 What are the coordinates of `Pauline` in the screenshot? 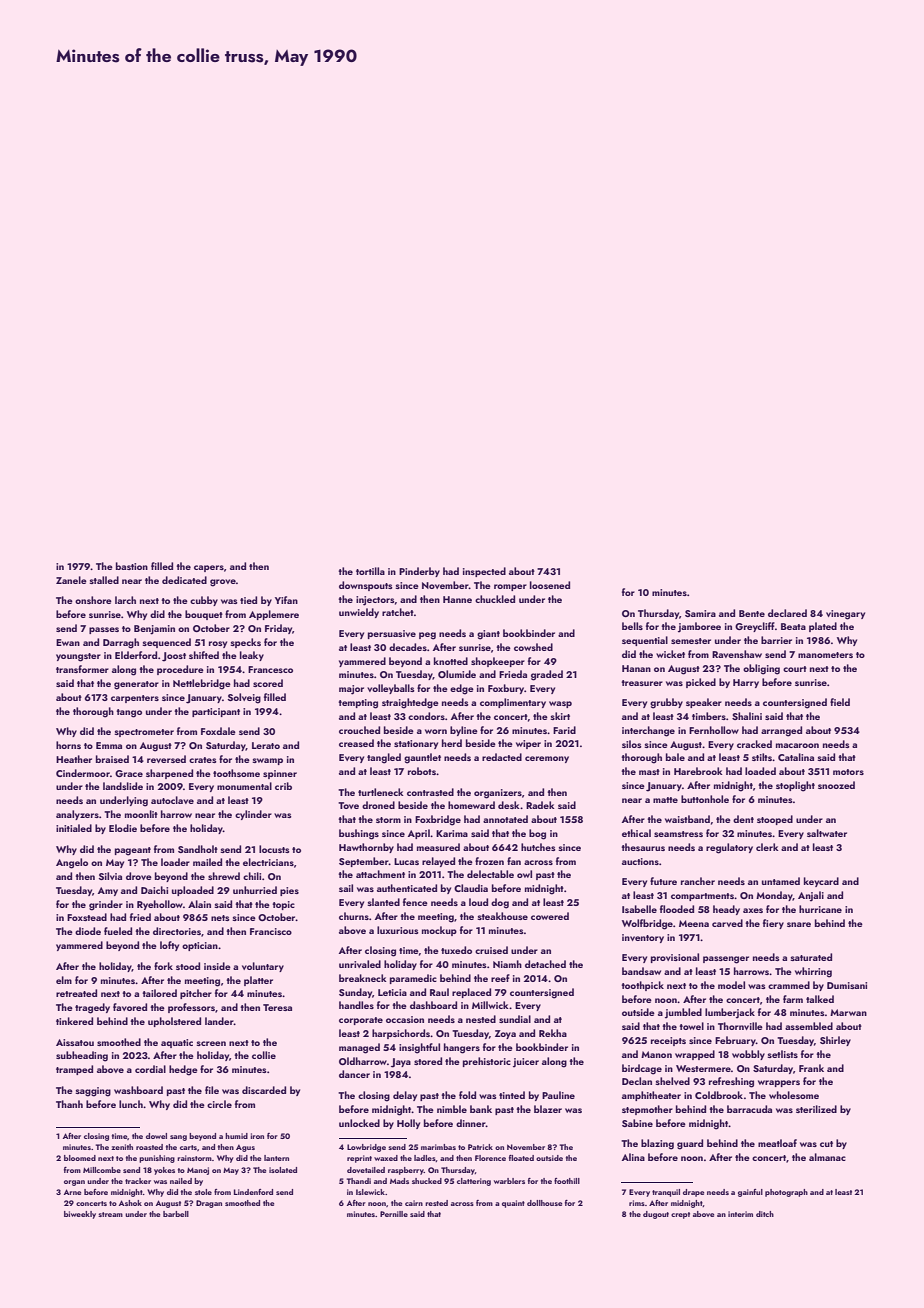 It's located at (558, 1095).
